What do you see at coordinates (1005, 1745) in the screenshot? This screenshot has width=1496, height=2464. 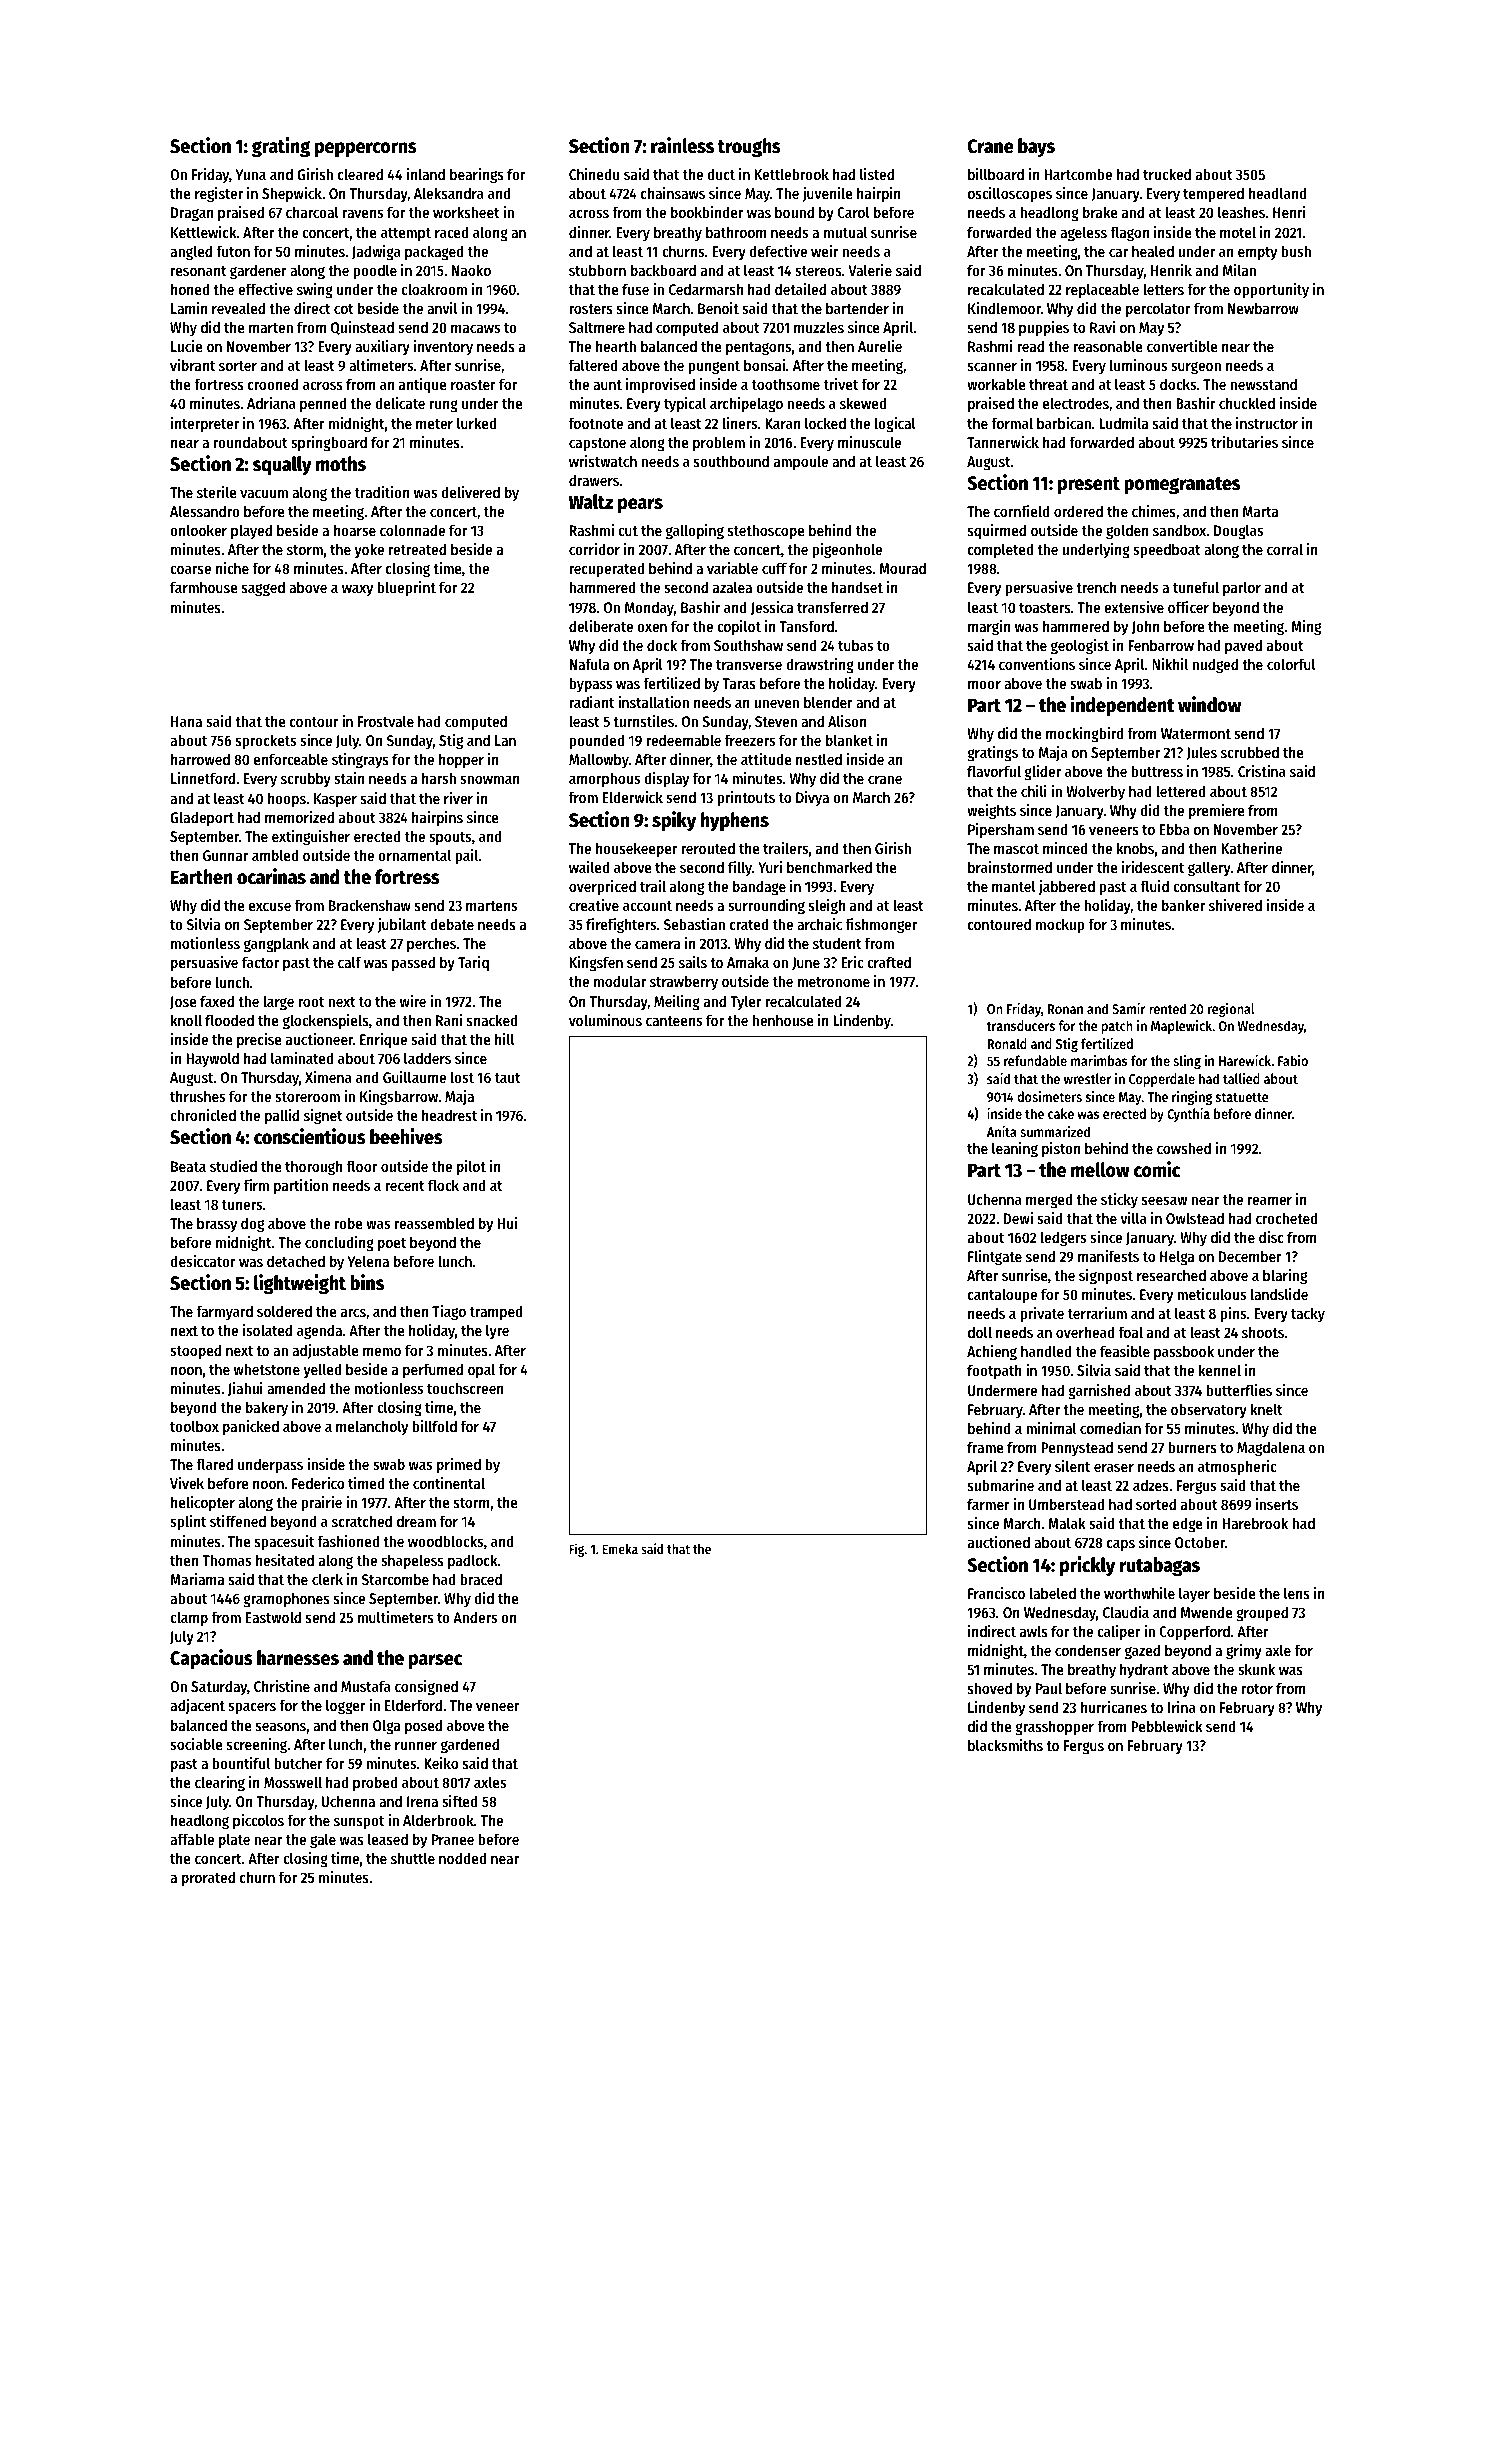 I see `blacksmiths` at bounding box center [1005, 1745].
